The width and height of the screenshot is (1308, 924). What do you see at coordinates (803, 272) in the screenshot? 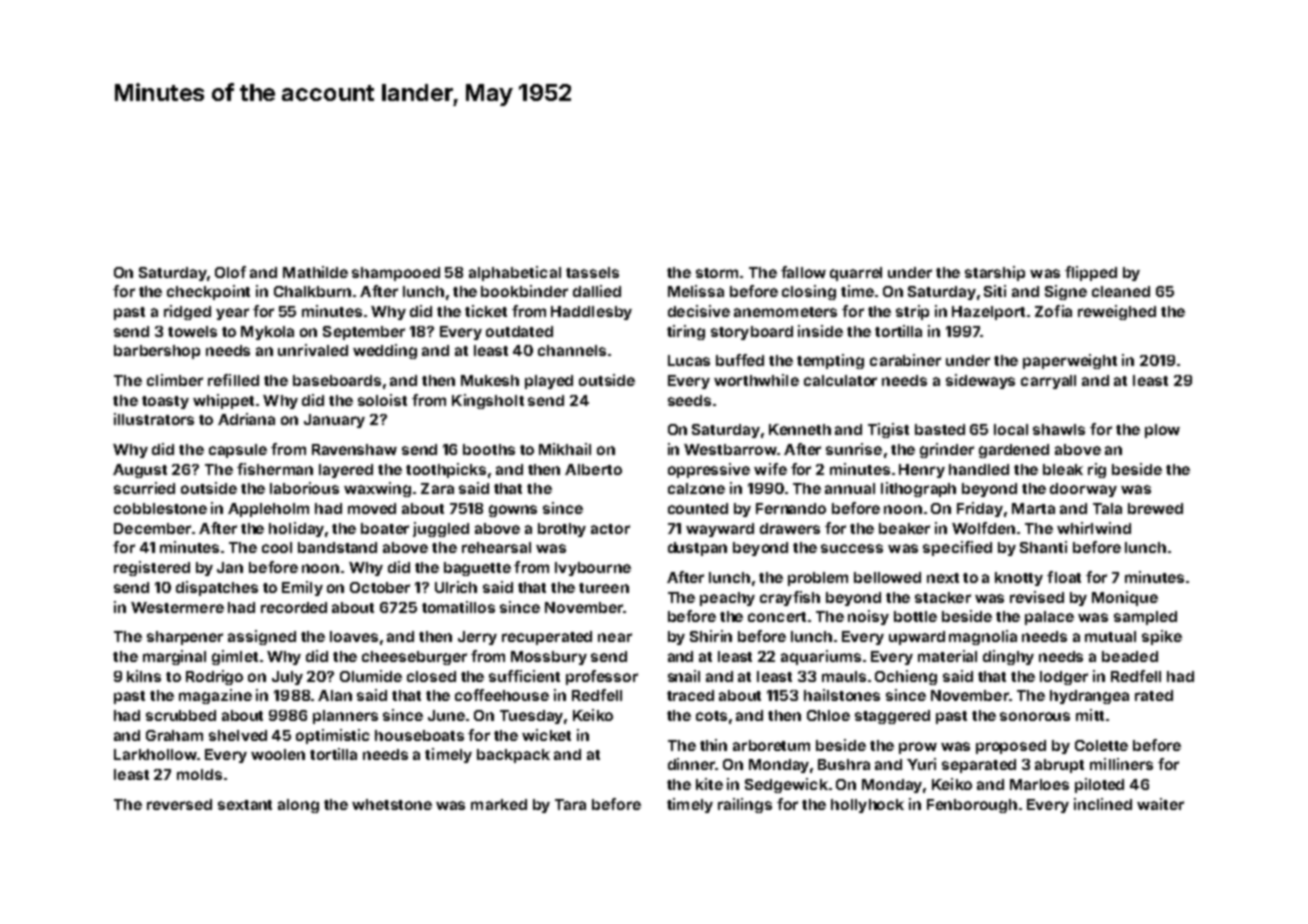
I see `fallow` at bounding box center [803, 272].
